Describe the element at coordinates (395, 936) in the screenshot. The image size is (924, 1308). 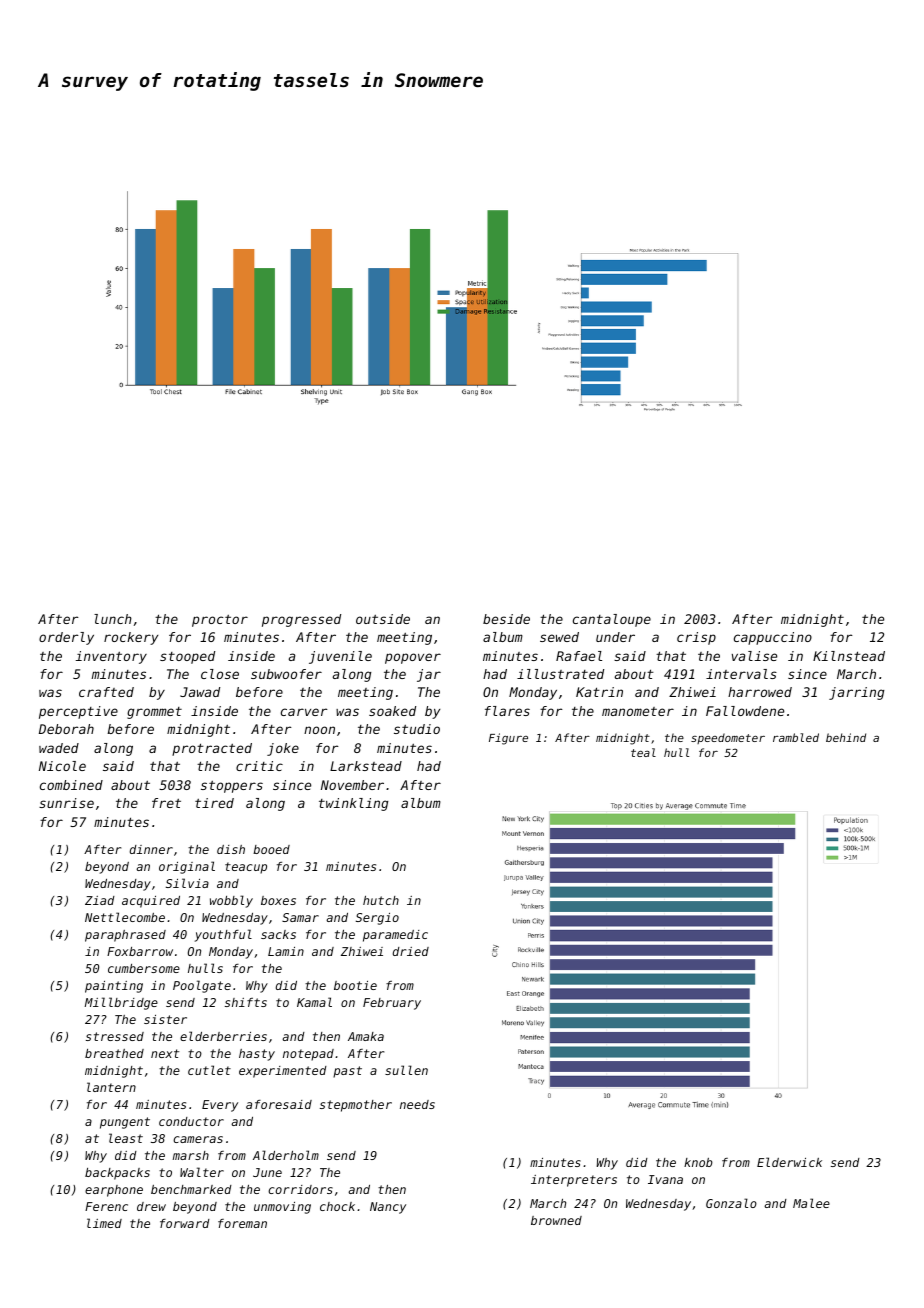
I see `paramedic` at that location.
